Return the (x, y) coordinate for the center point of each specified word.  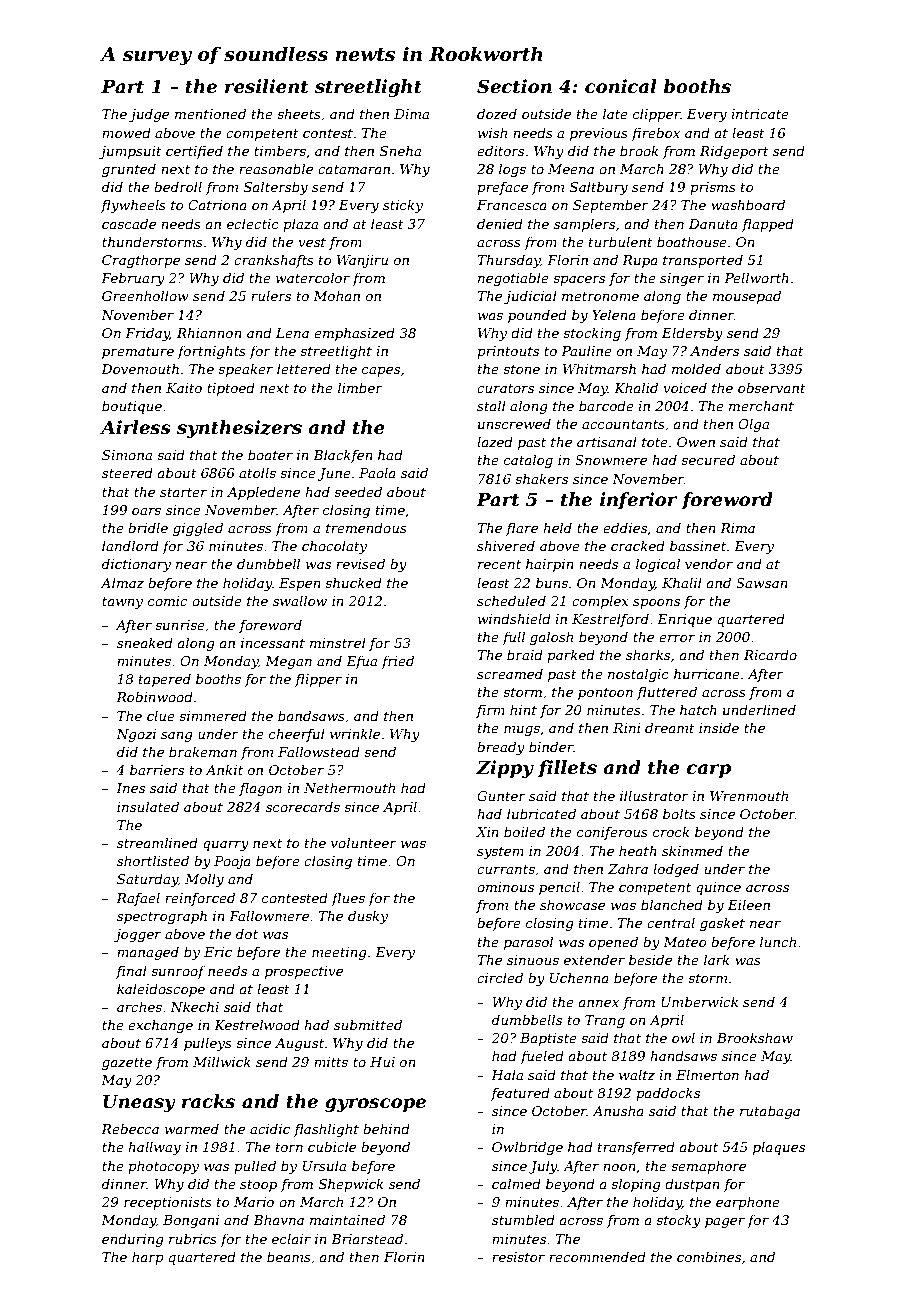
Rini (627, 728)
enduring (133, 1240)
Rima (737, 528)
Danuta (713, 224)
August (299, 1044)
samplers (584, 225)
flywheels (133, 206)
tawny (122, 603)
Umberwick (699, 1001)
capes (381, 372)
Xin (487, 832)
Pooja (232, 862)
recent (499, 564)
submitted (368, 1024)
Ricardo (770, 654)
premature (138, 353)
